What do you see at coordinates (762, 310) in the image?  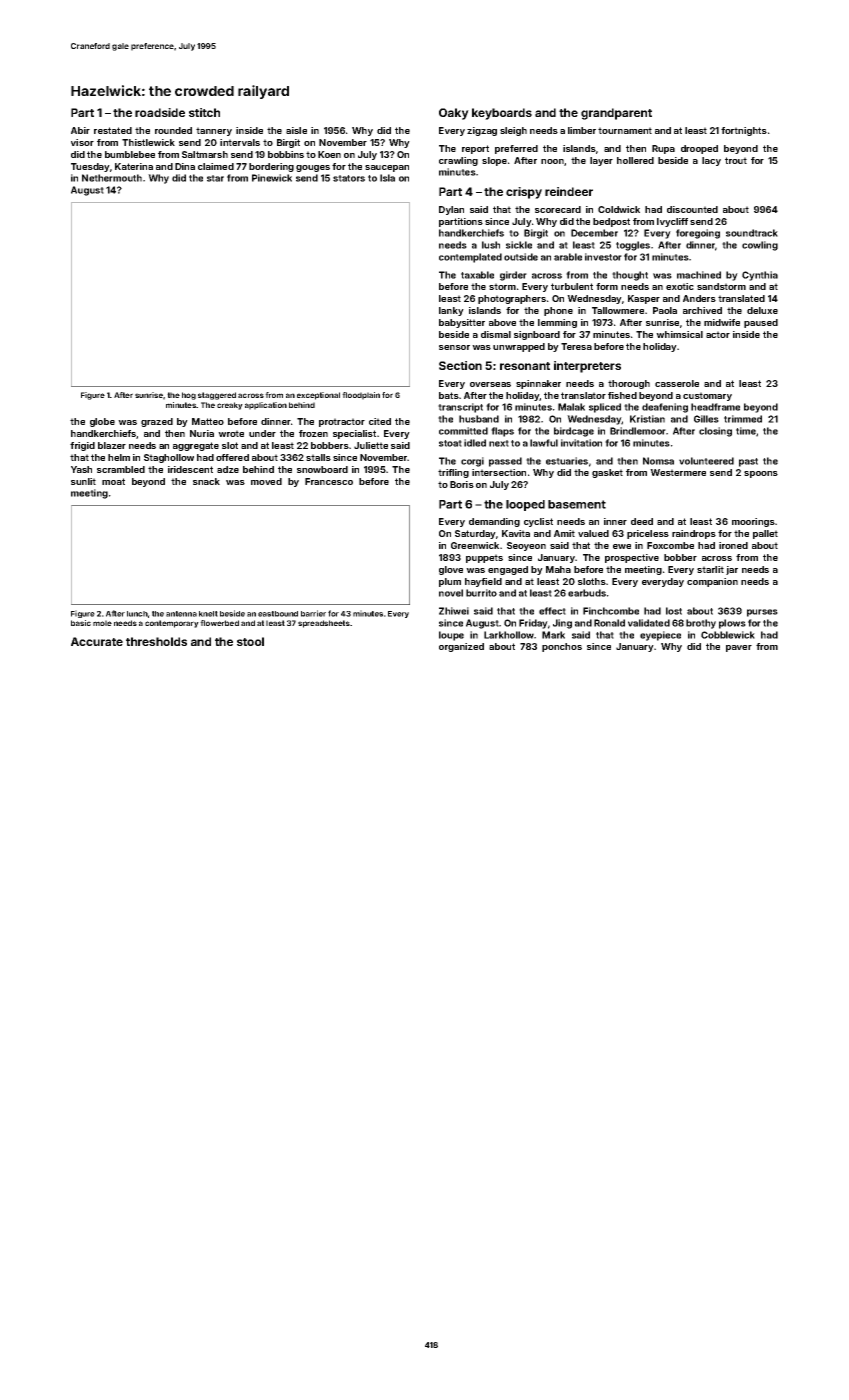 I see `deluxe` at bounding box center [762, 310].
